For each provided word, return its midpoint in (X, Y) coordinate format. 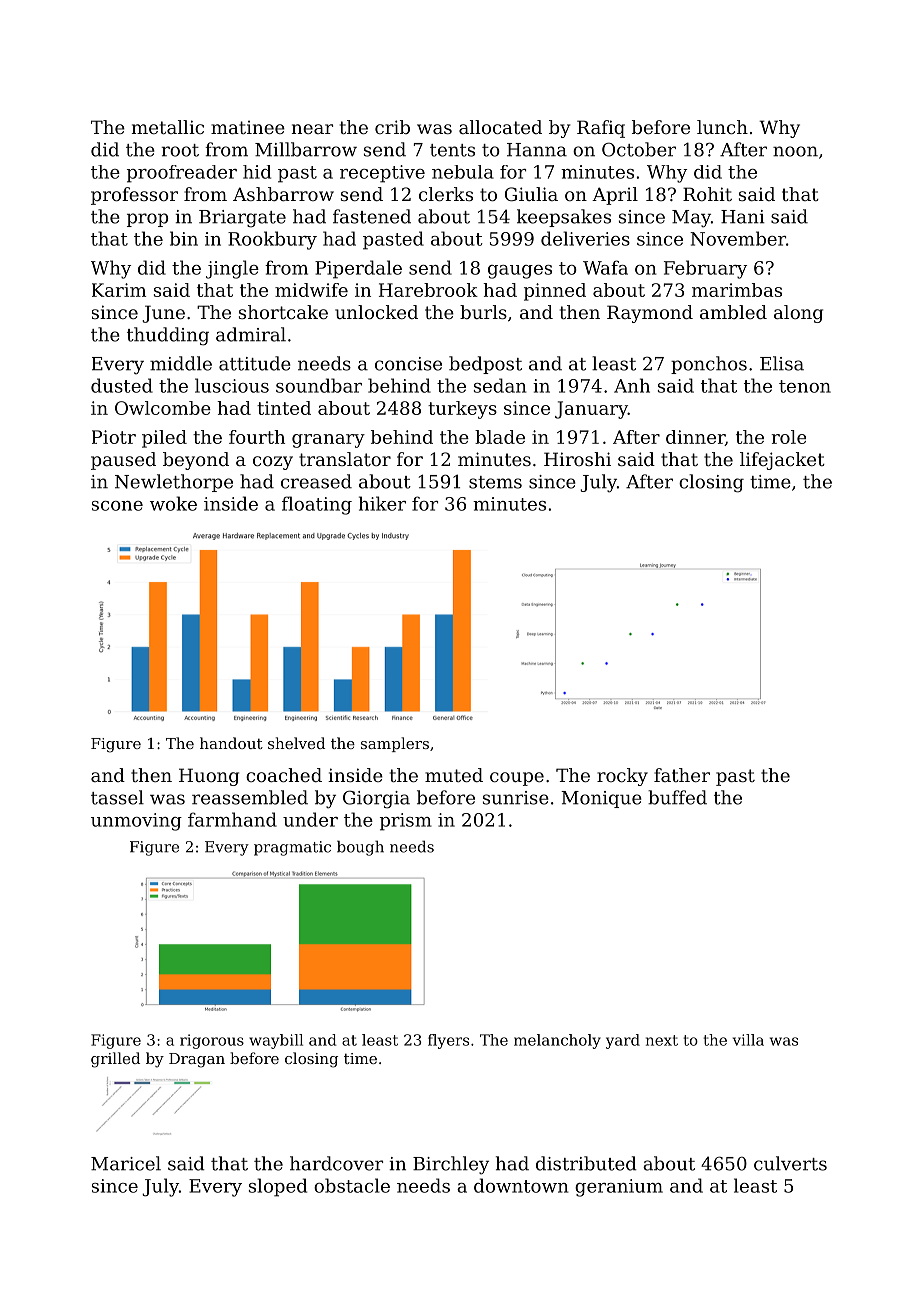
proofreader (182, 174)
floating (317, 505)
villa (748, 1040)
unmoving (136, 822)
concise (408, 364)
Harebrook (428, 290)
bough (360, 848)
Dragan (197, 1060)
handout (231, 743)
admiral (251, 334)
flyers (448, 1041)
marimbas (737, 290)
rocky (622, 777)
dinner (695, 438)
